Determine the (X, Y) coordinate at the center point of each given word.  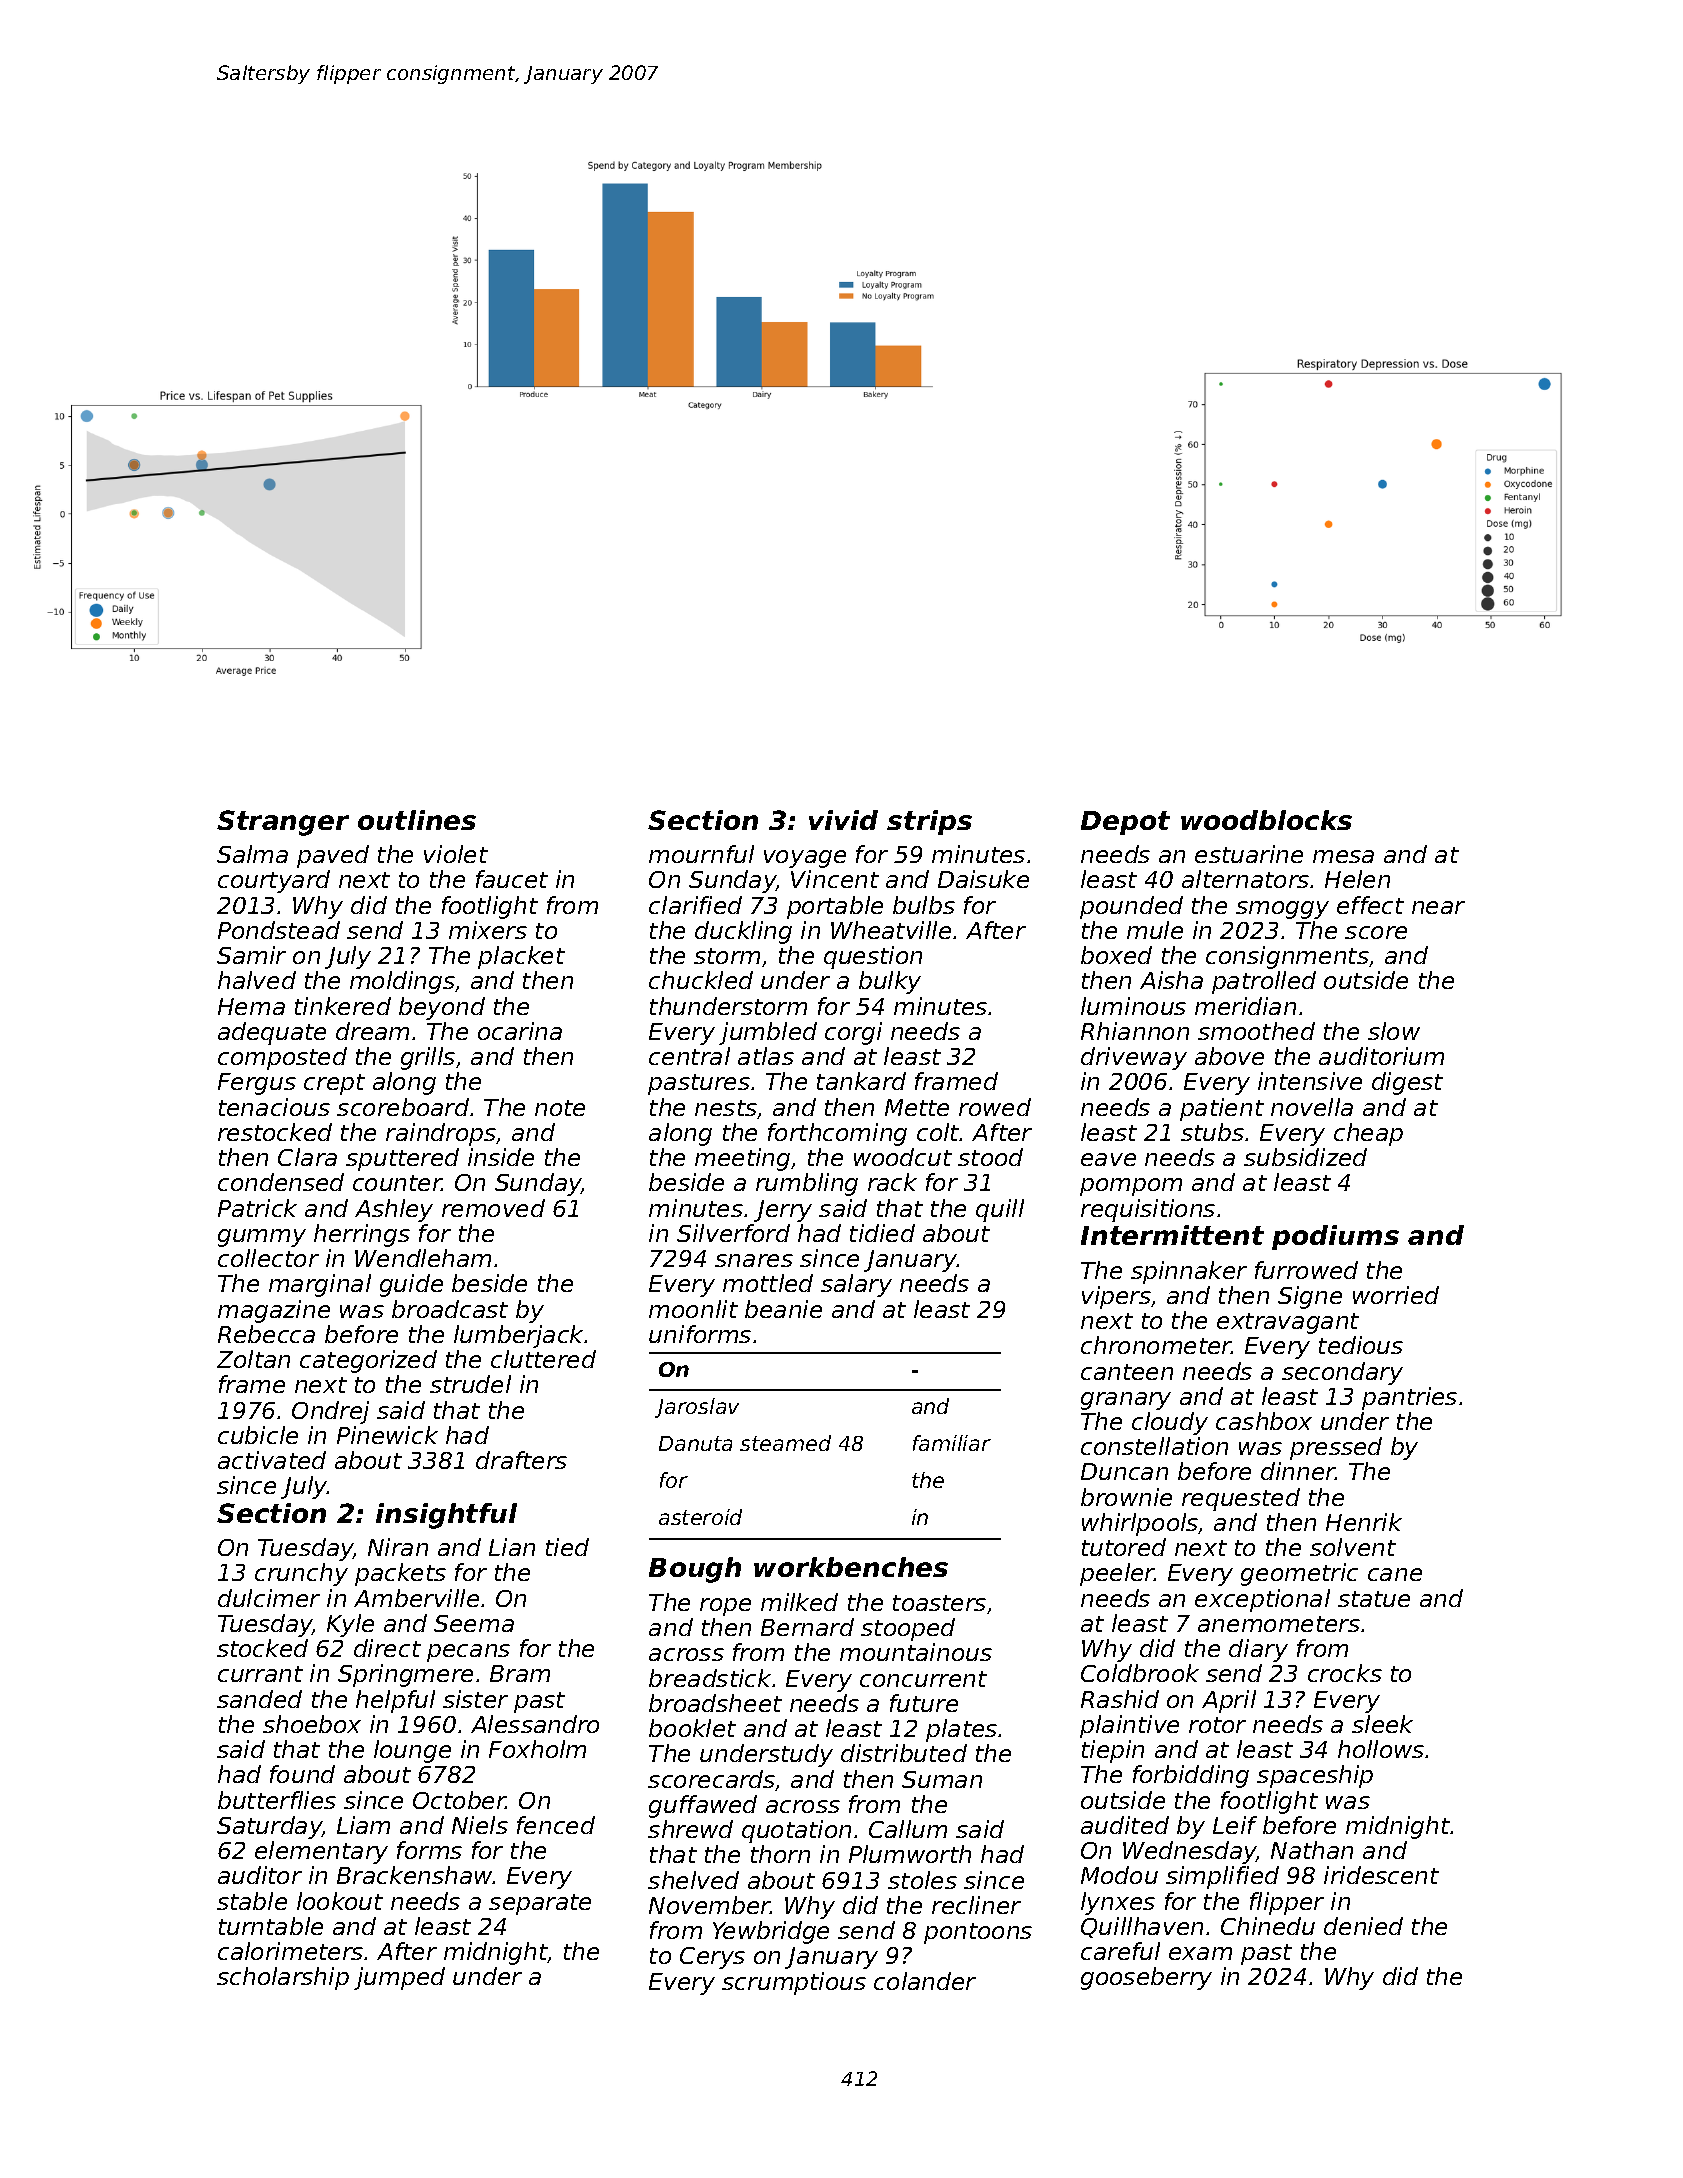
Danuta (695, 1443)
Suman (942, 1779)
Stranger (283, 823)
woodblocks (1266, 820)
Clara (307, 1157)
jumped (399, 1978)
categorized (368, 1361)
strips (929, 822)
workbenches (851, 1567)
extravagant (1288, 1323)
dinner (1298, 1471)
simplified (1222, 1877)
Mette (917, 1107)
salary (856, 1285)
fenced (556, 1825)
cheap (1368, 1134)
